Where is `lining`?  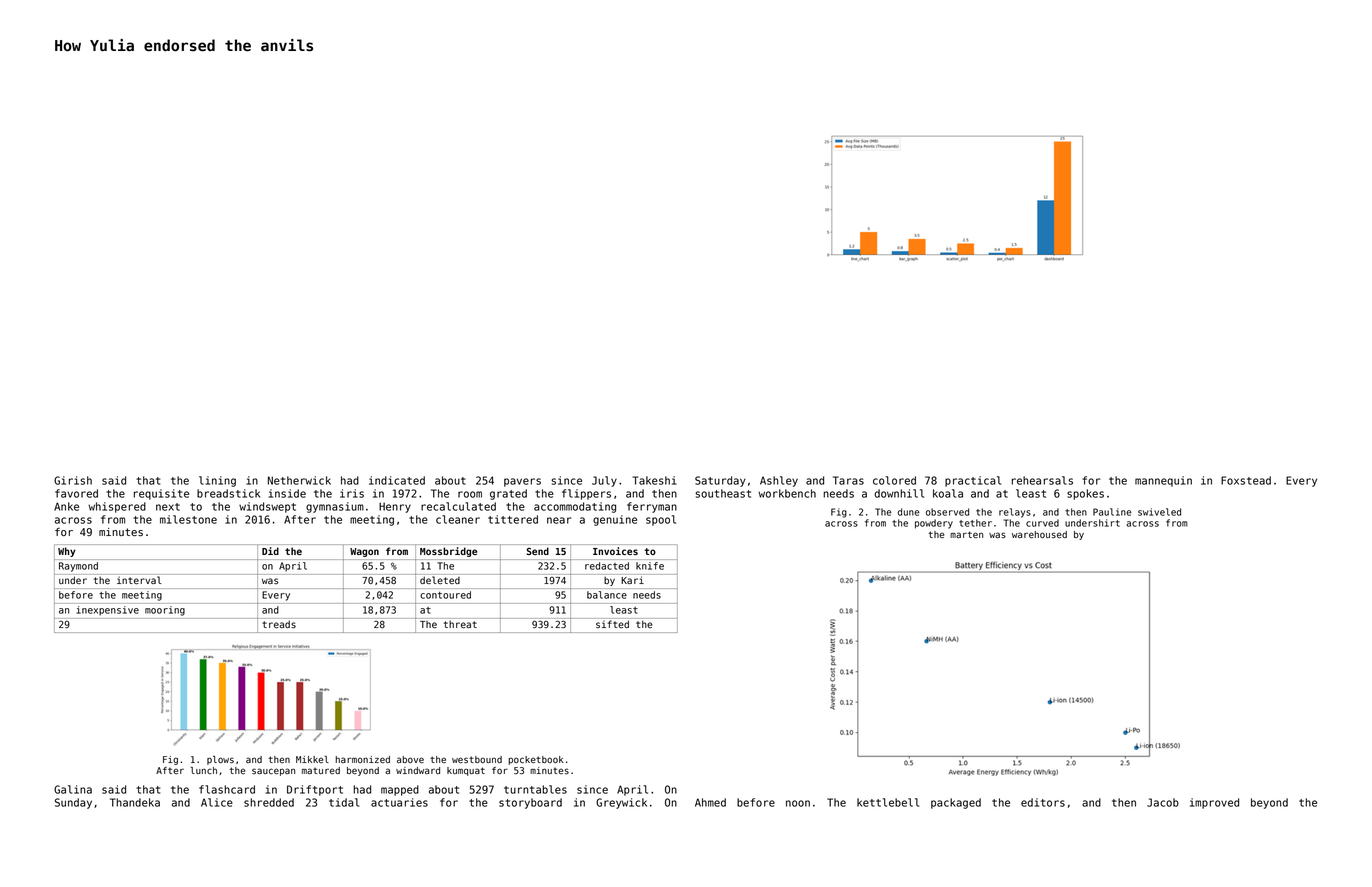
lining is located at coordinates (217, 481).
